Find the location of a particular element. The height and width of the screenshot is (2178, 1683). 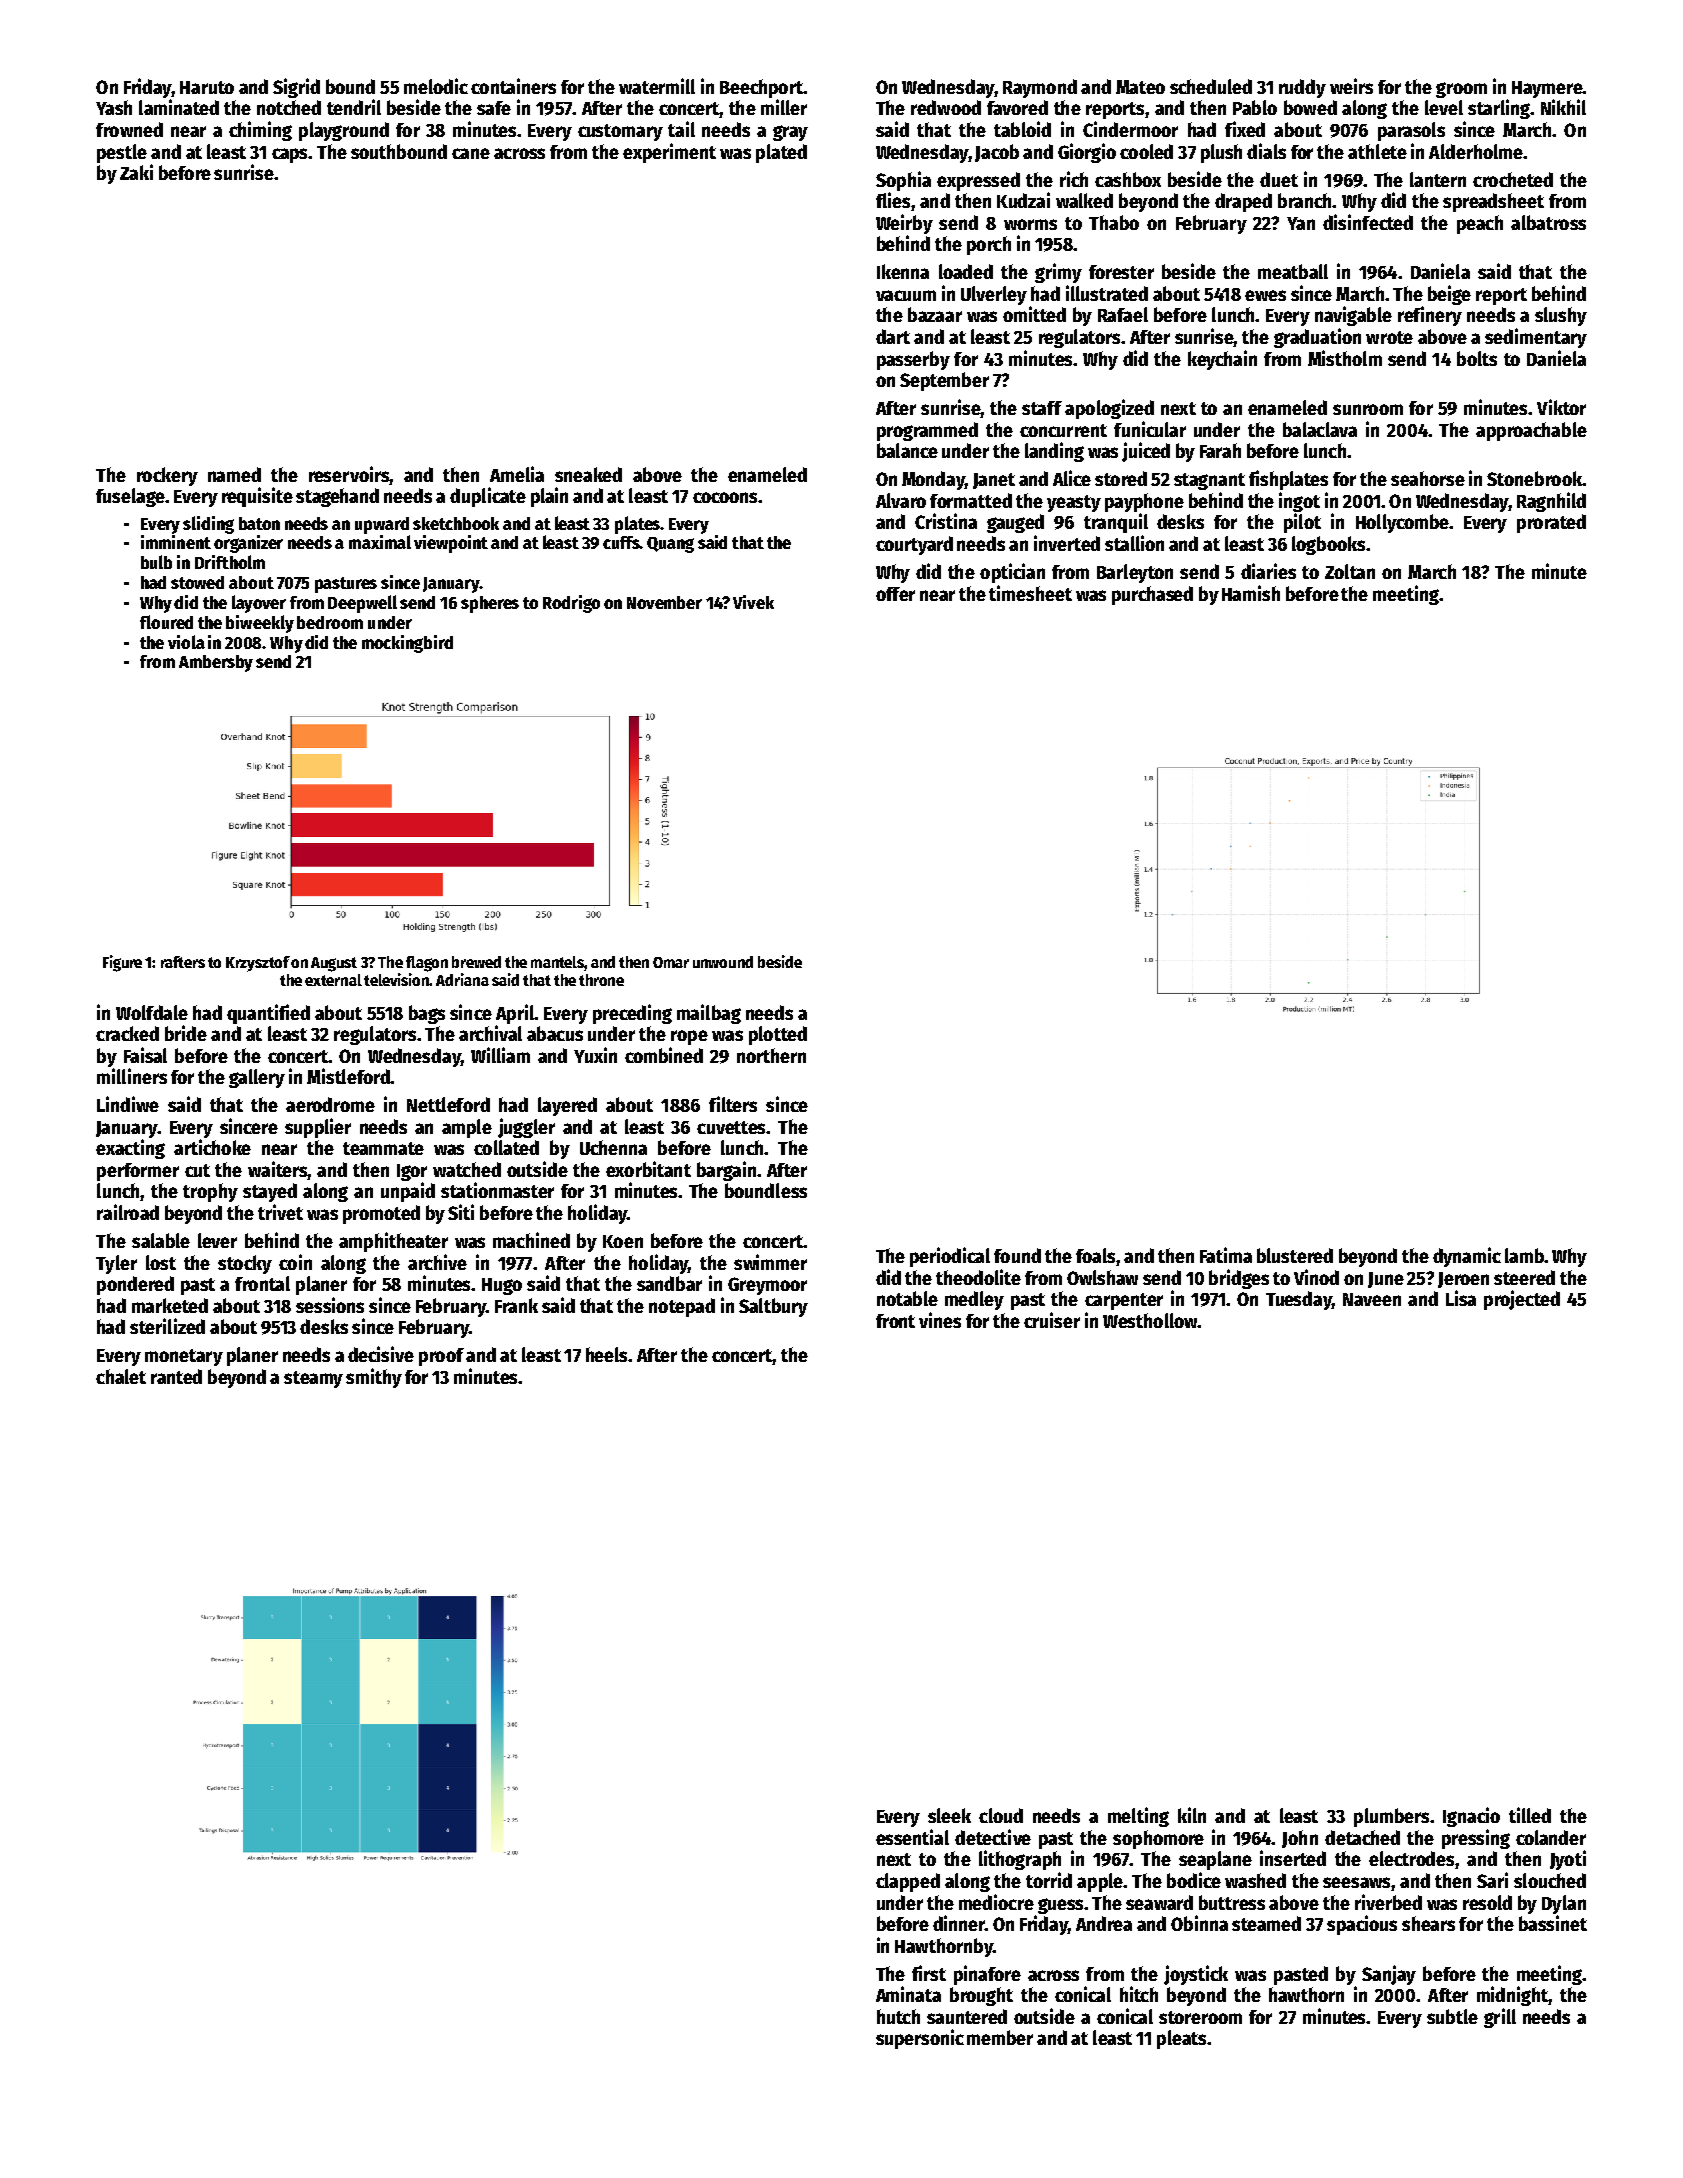

landing is located at coordinates (1054, 452).
